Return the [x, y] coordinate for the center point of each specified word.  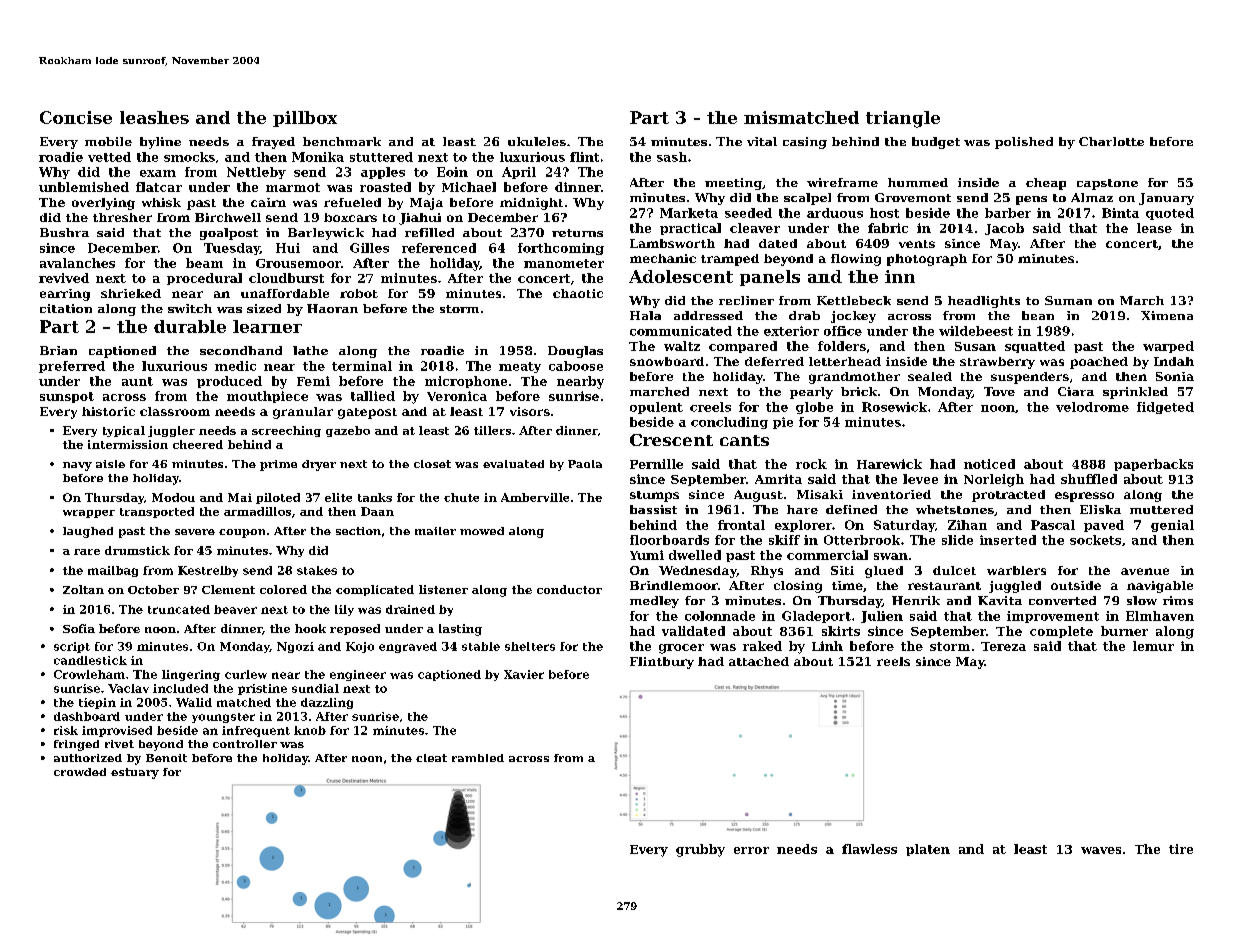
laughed [88, 532]
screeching [286, 431]
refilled [429, 232]
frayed [273, 143]
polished [1024, 143]
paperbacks [1153, 465]
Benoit [166, 758]
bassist [653, 509]
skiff [784, 540]
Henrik [916, 600]
